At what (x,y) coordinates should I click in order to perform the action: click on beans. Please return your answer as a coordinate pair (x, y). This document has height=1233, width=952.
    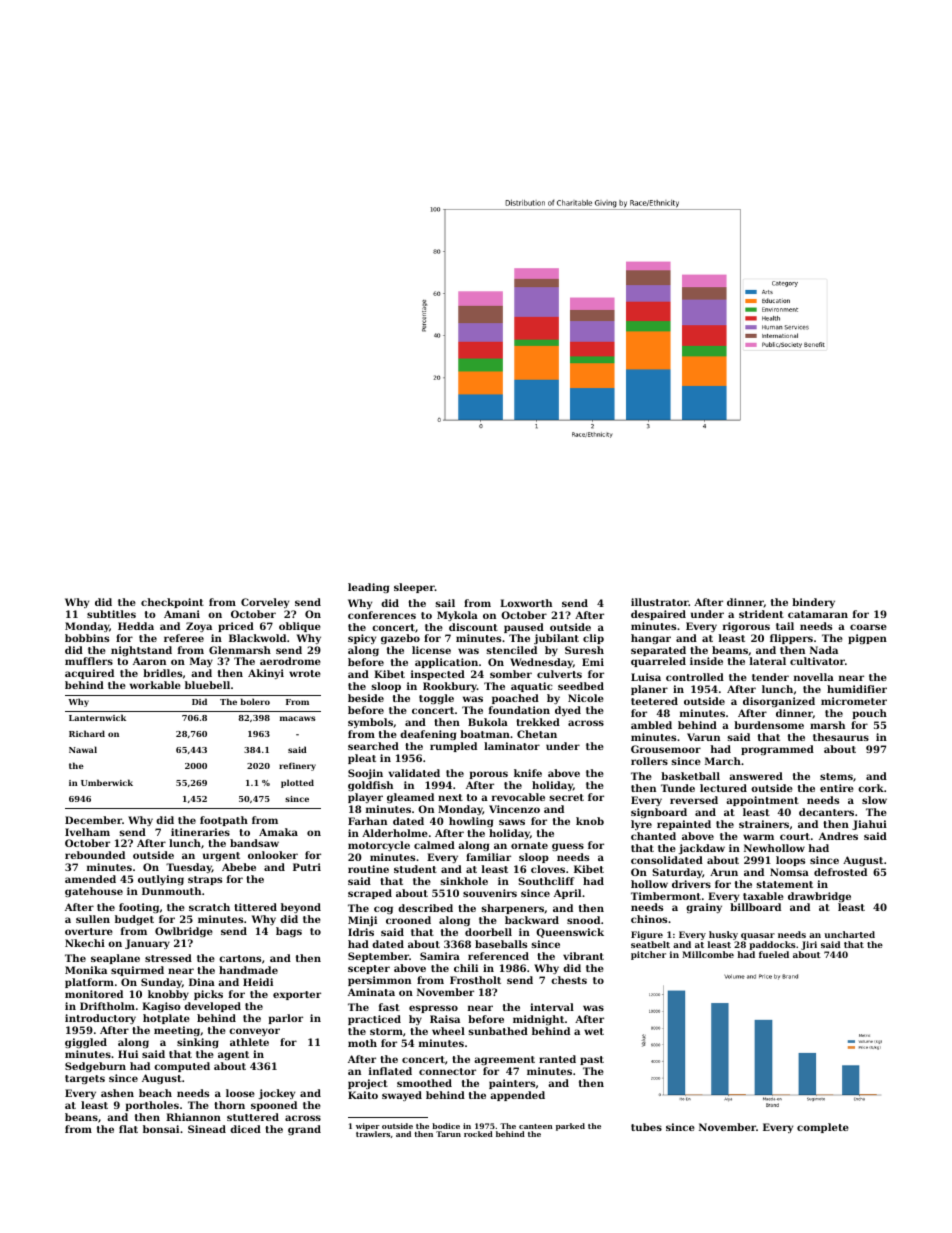
    Looking at the image, I should click on (81, 1117).
